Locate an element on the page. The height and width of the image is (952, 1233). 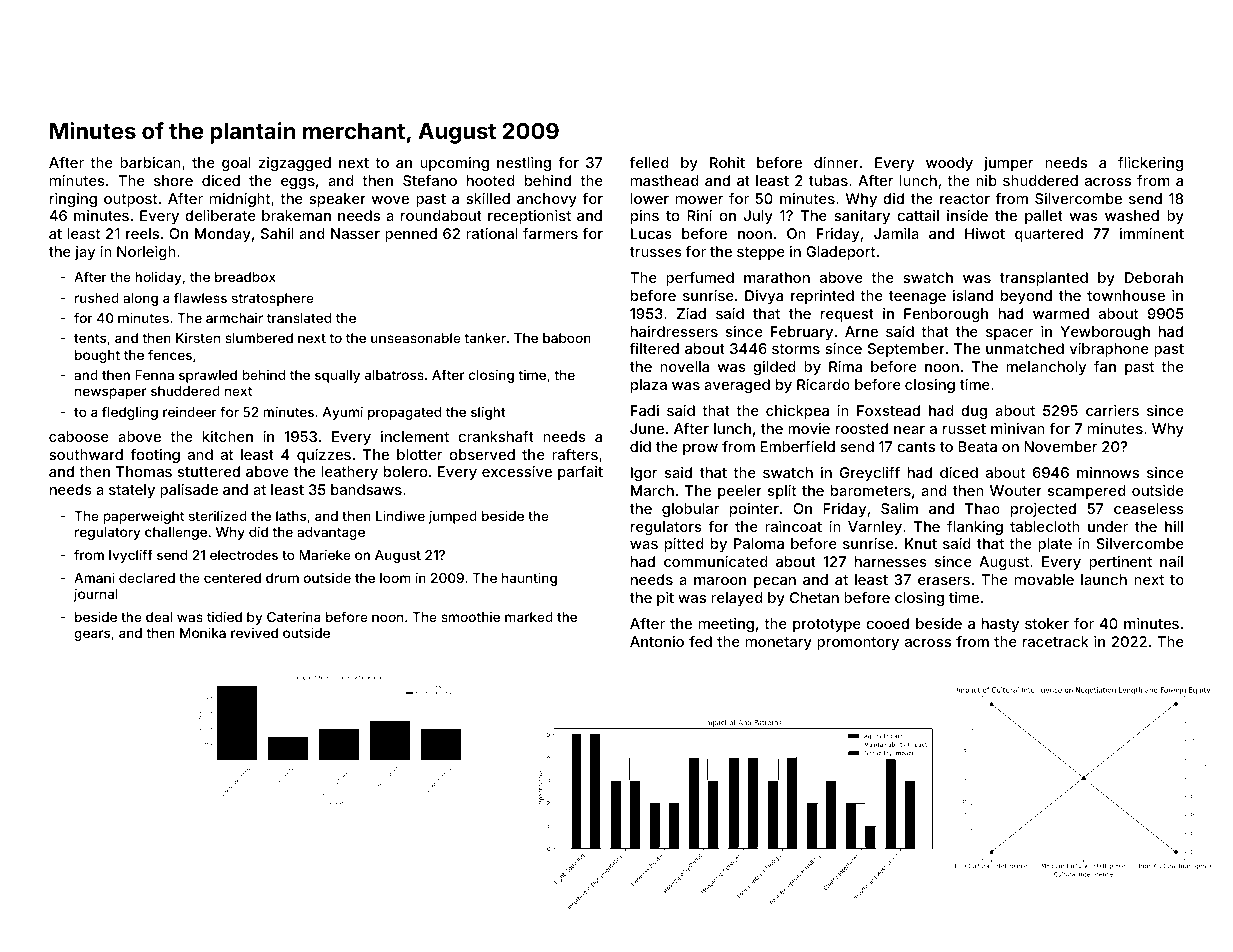
excessive is located at coordinates (517, 471).
